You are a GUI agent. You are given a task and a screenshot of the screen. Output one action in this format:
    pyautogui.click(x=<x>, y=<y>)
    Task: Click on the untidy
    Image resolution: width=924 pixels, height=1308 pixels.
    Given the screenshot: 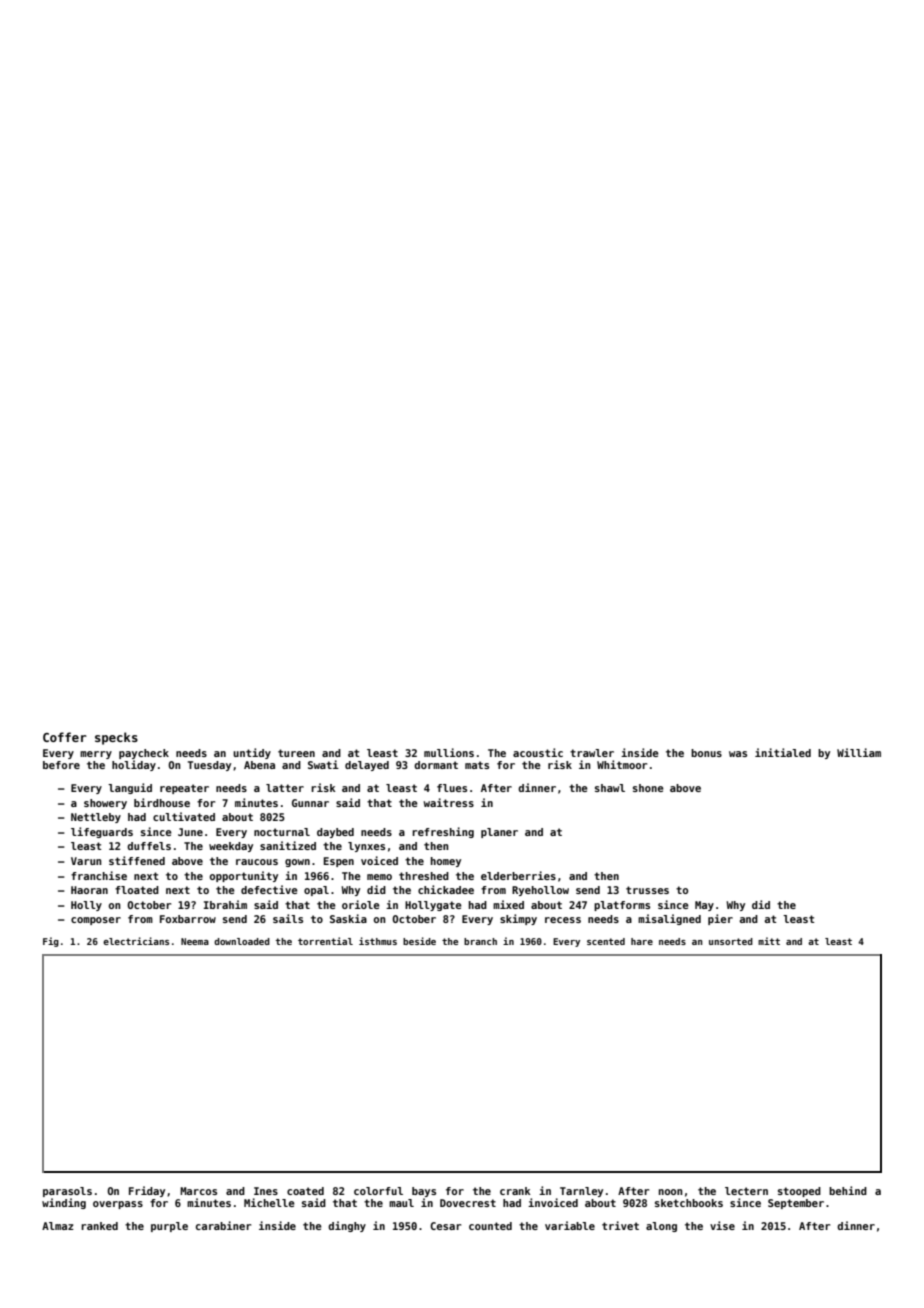 What is the action you would take?
    pyautogui.click(x=252, y=753)
